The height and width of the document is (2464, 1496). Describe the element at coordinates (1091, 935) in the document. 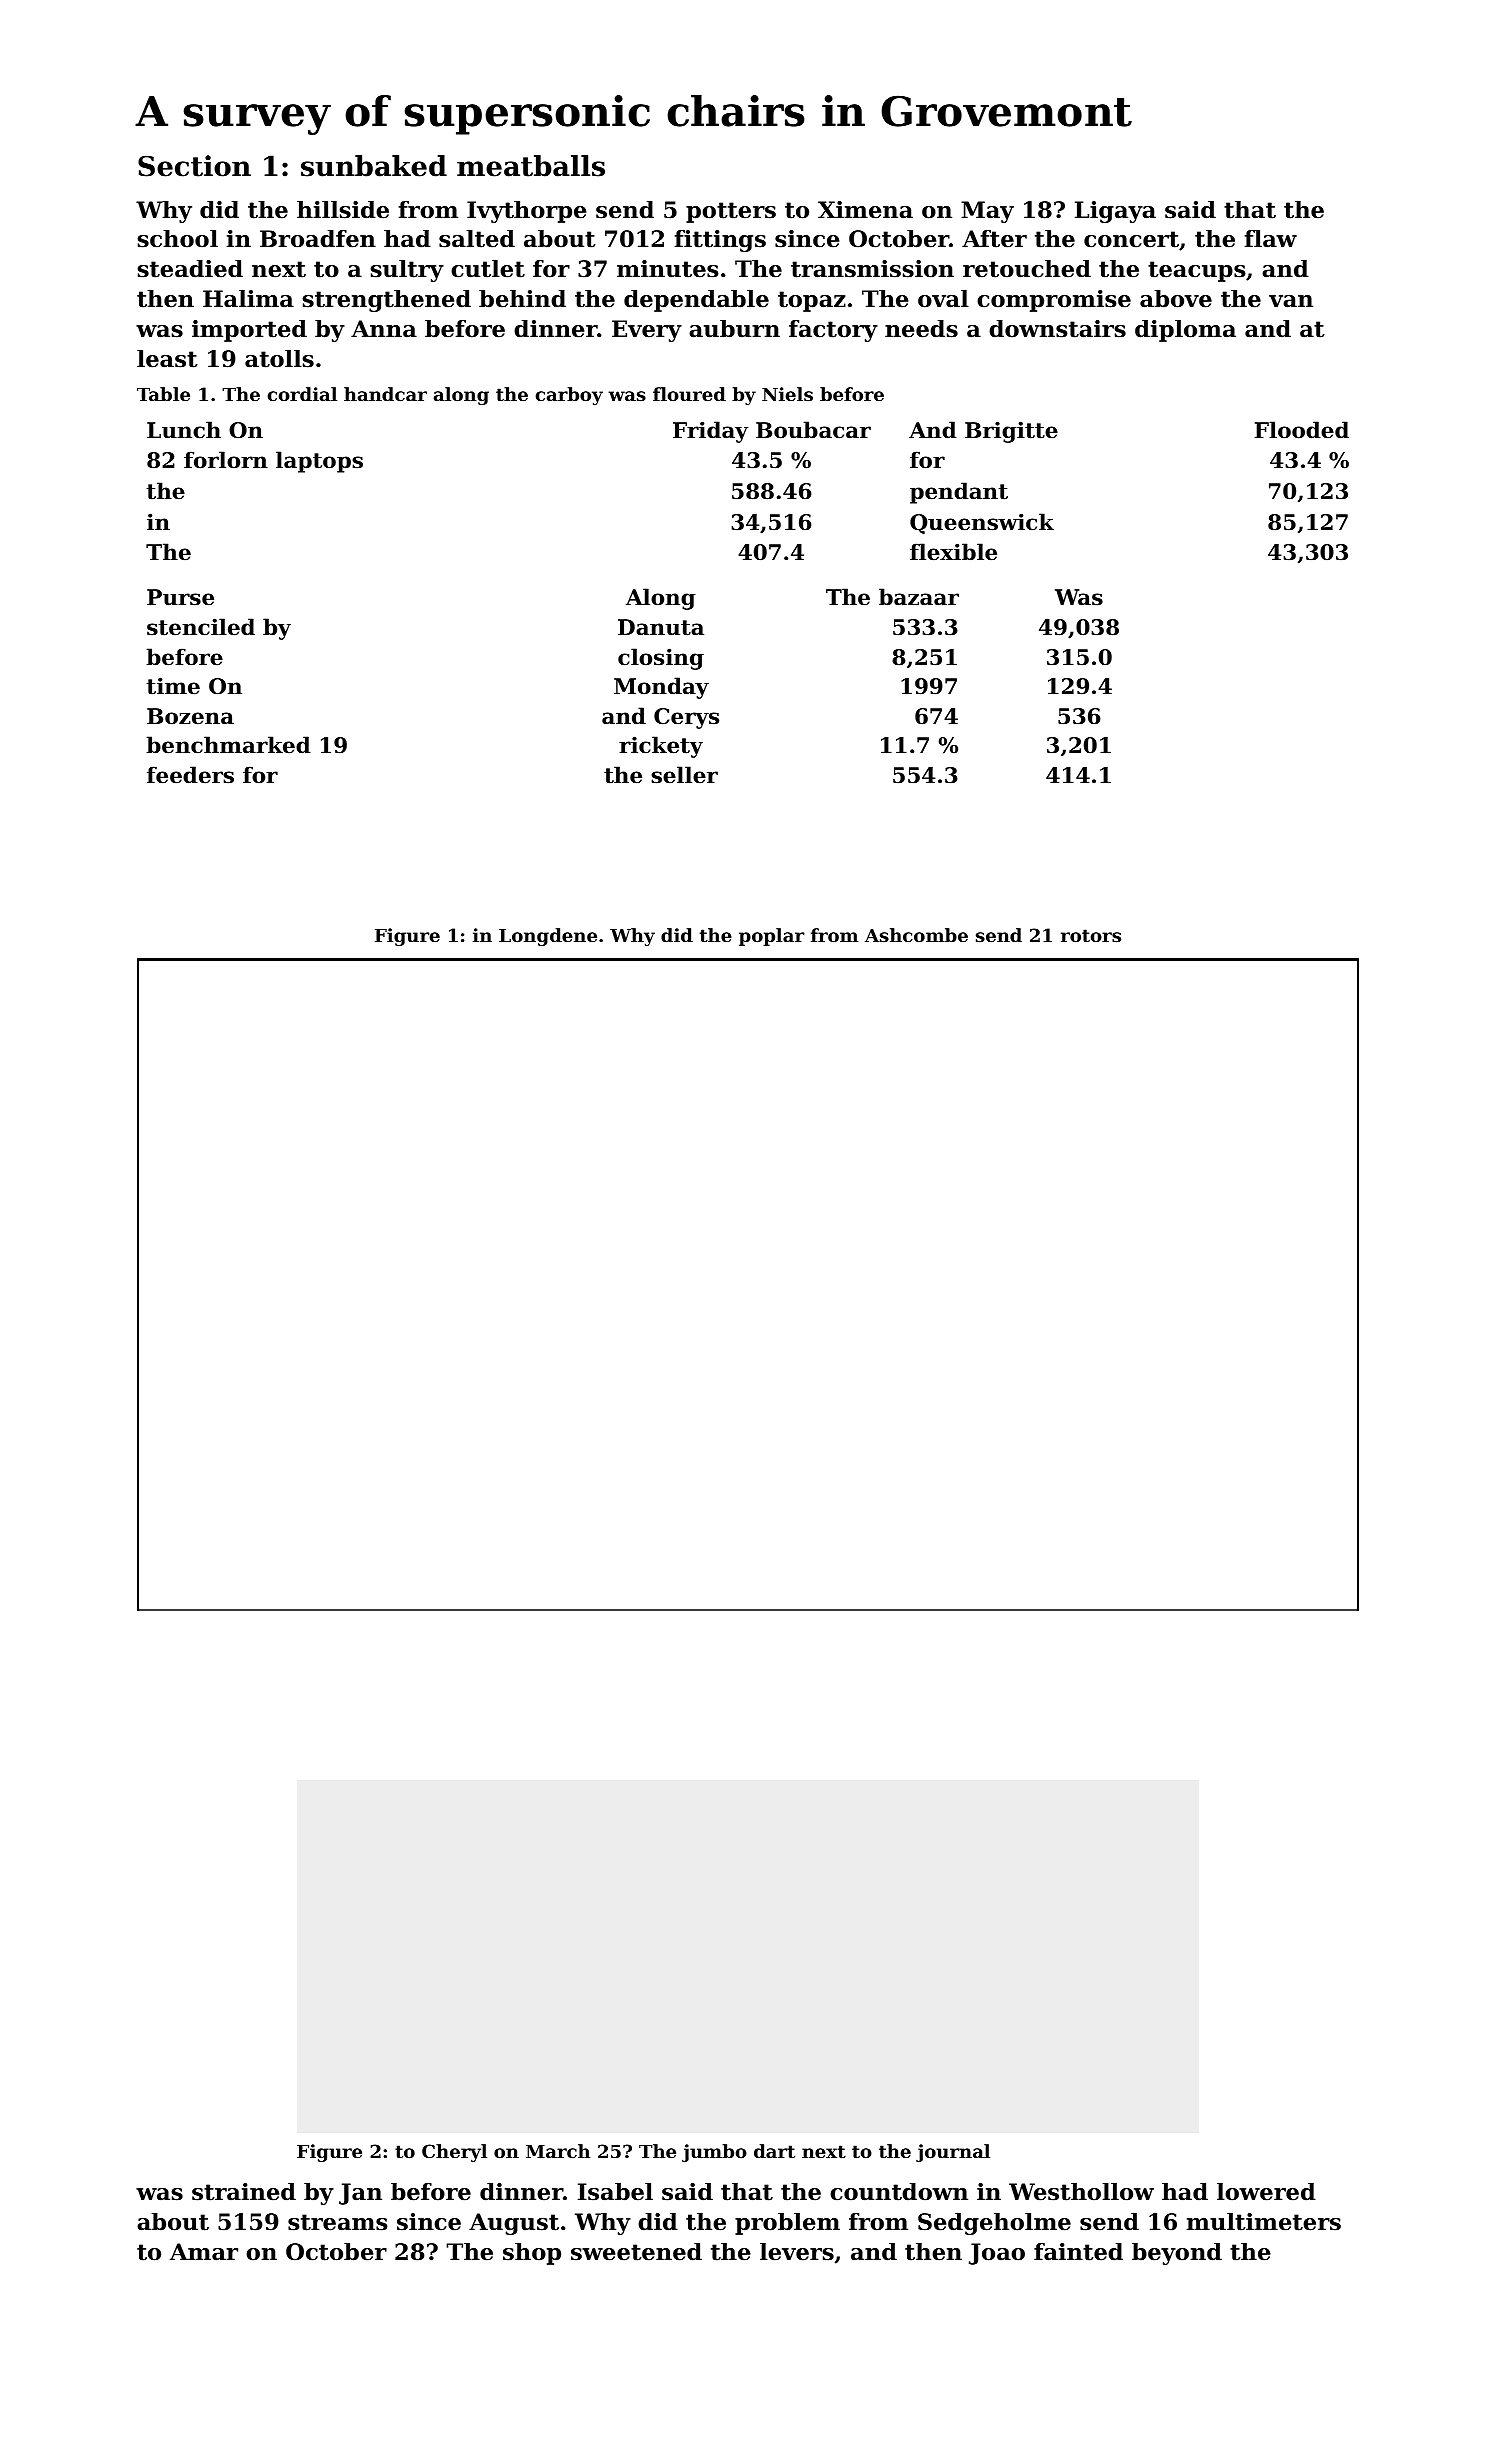

I see `rotors` at that location.
